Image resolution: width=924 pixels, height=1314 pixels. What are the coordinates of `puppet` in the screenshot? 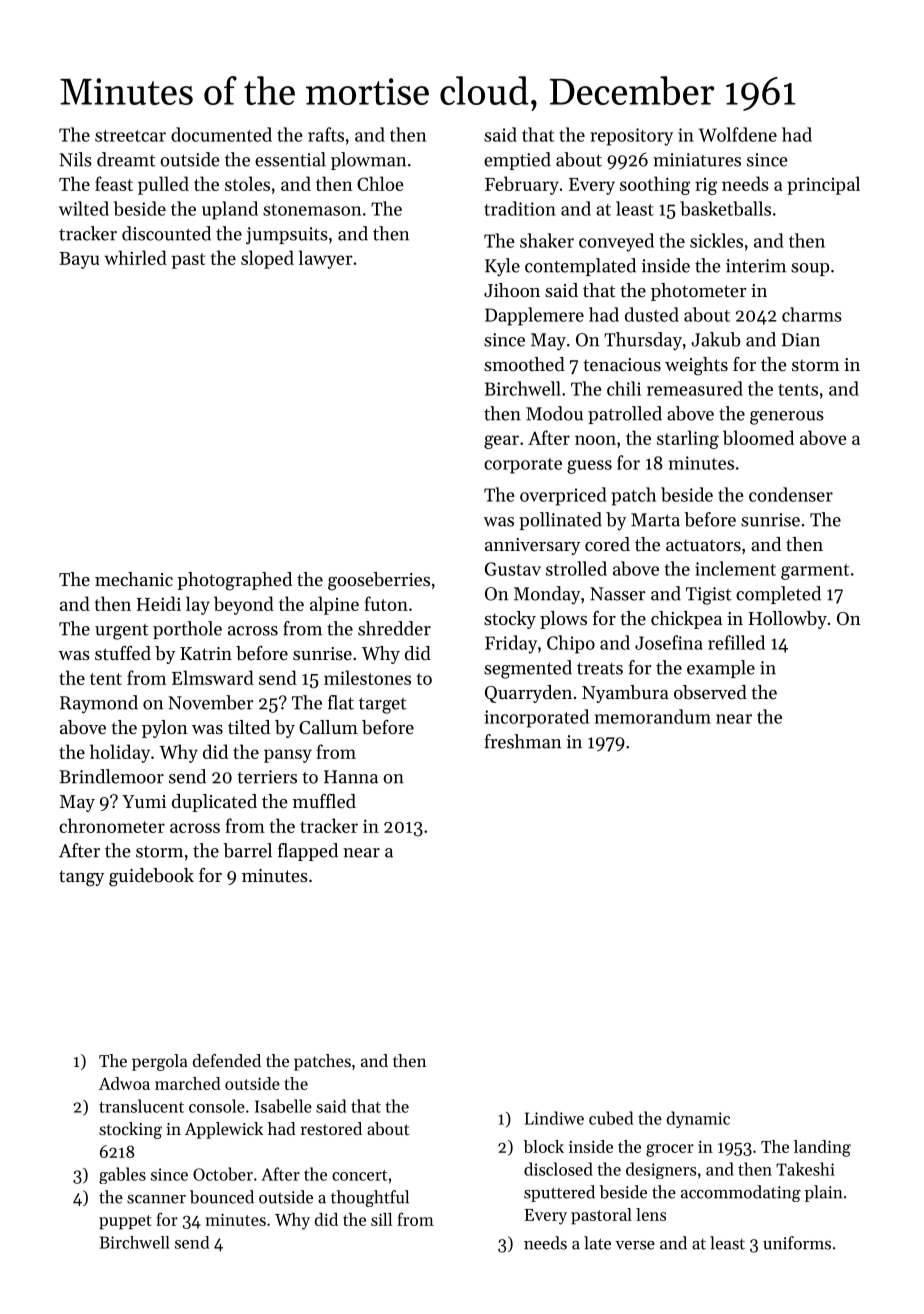 It's located at (125, 1222).
